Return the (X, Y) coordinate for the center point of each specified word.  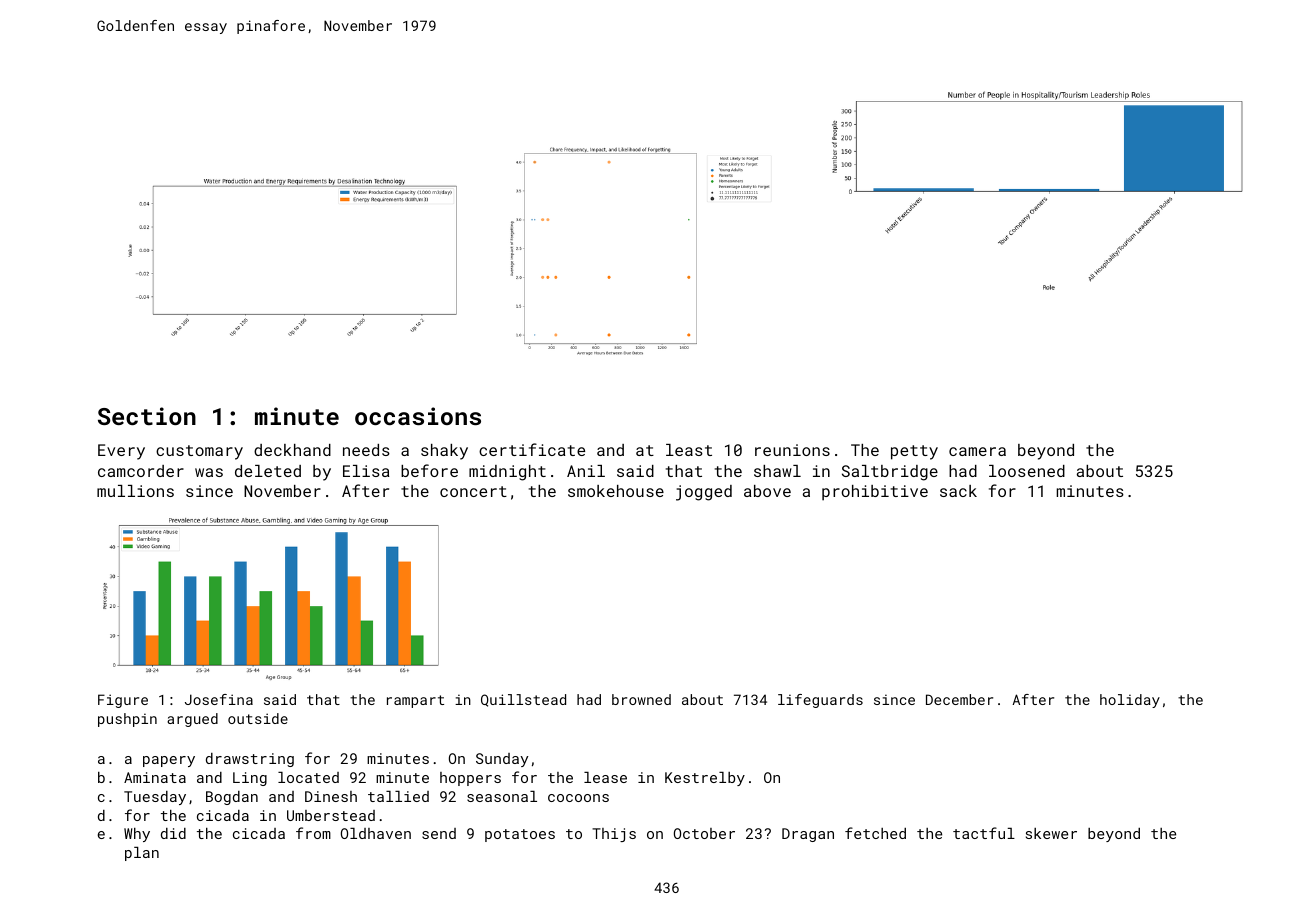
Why (137, 835)
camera (977, 451)
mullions (135, 491)
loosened (1027, 471)
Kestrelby (705, 779)
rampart (415, 701)
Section (147, 416)
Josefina (219, 699)
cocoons (578, 798)
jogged (704, 493)
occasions (418, 416)
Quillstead (523, 700)
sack (958, 491)
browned (641, 699)
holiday (1130, 701)
